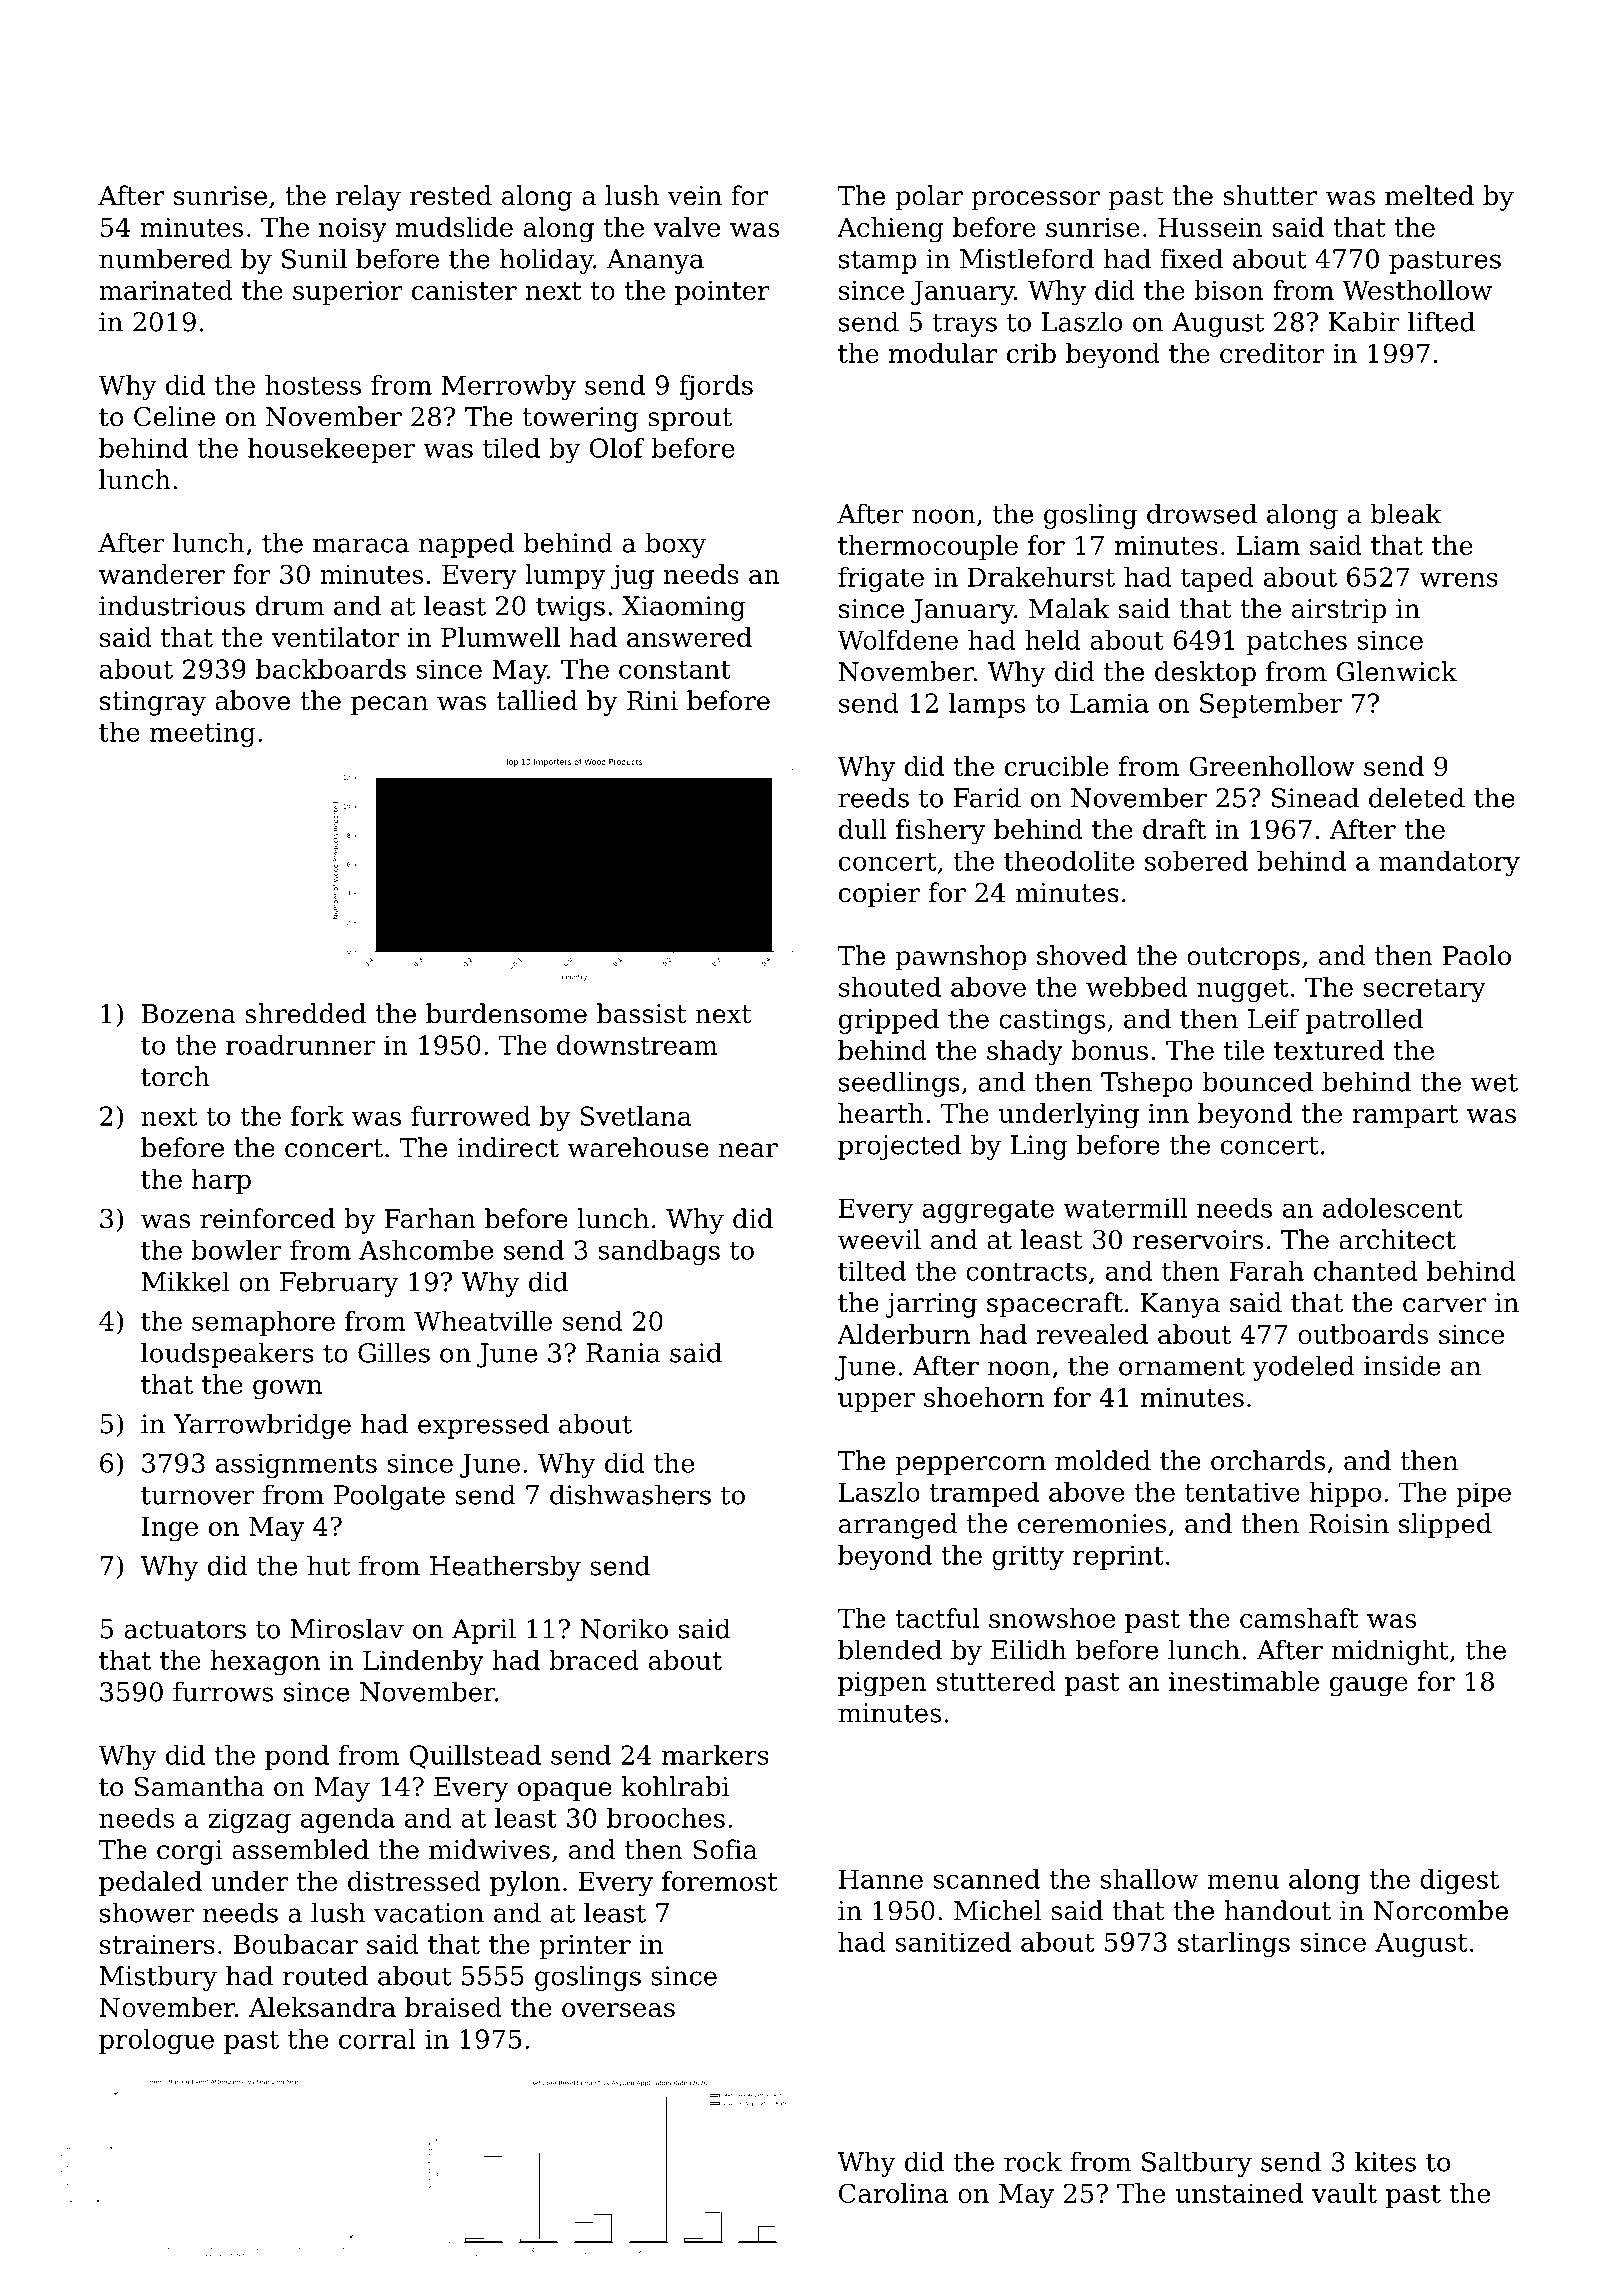 The width and height of the screenshot is (1620, 2292). Describe the element at coordinates (297, 1757) in the screenshot. I see `pond` at that location.
